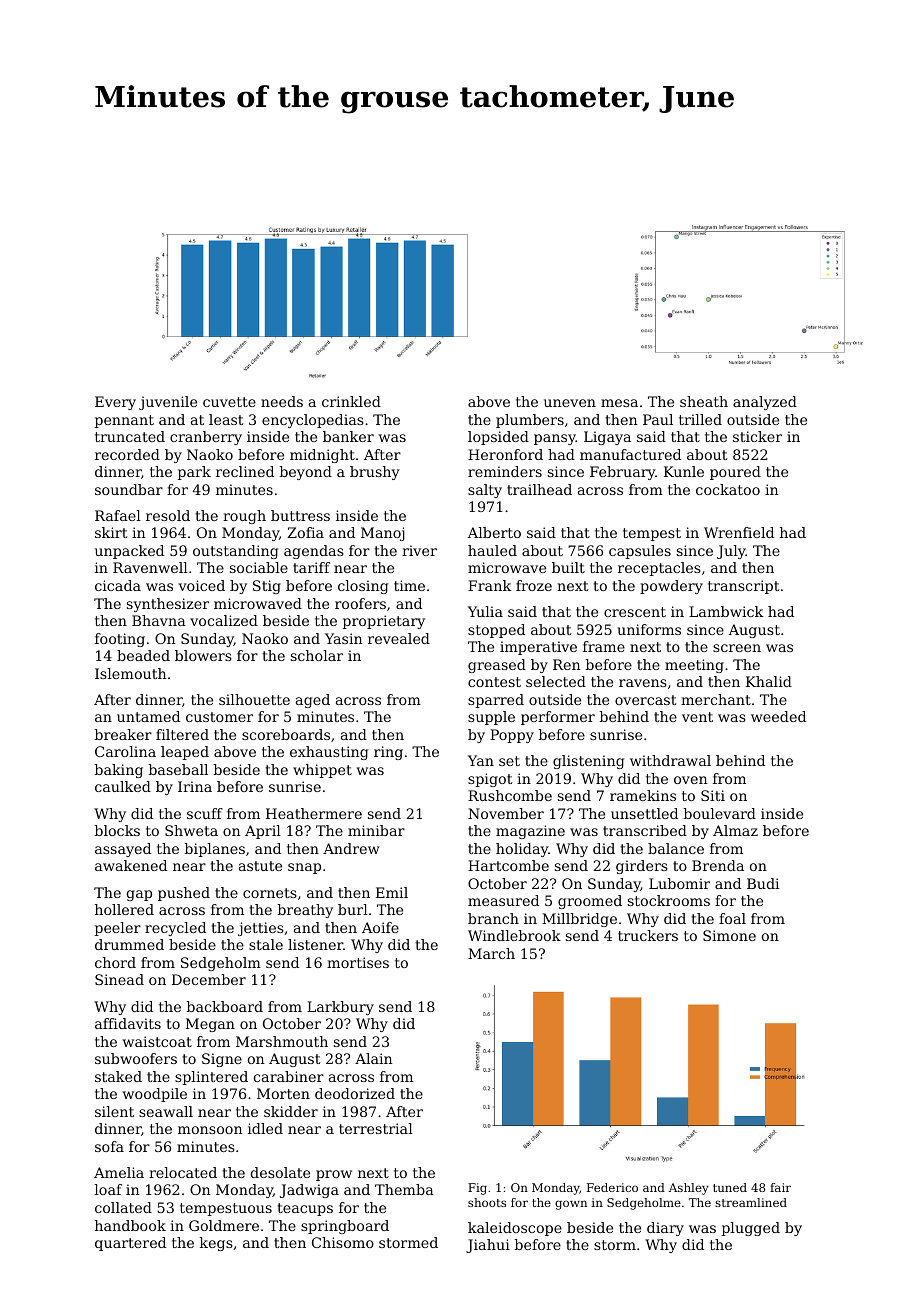  Describe the element at coordinates (124, 909) in the screenshot. I see `hollered` at that location.
